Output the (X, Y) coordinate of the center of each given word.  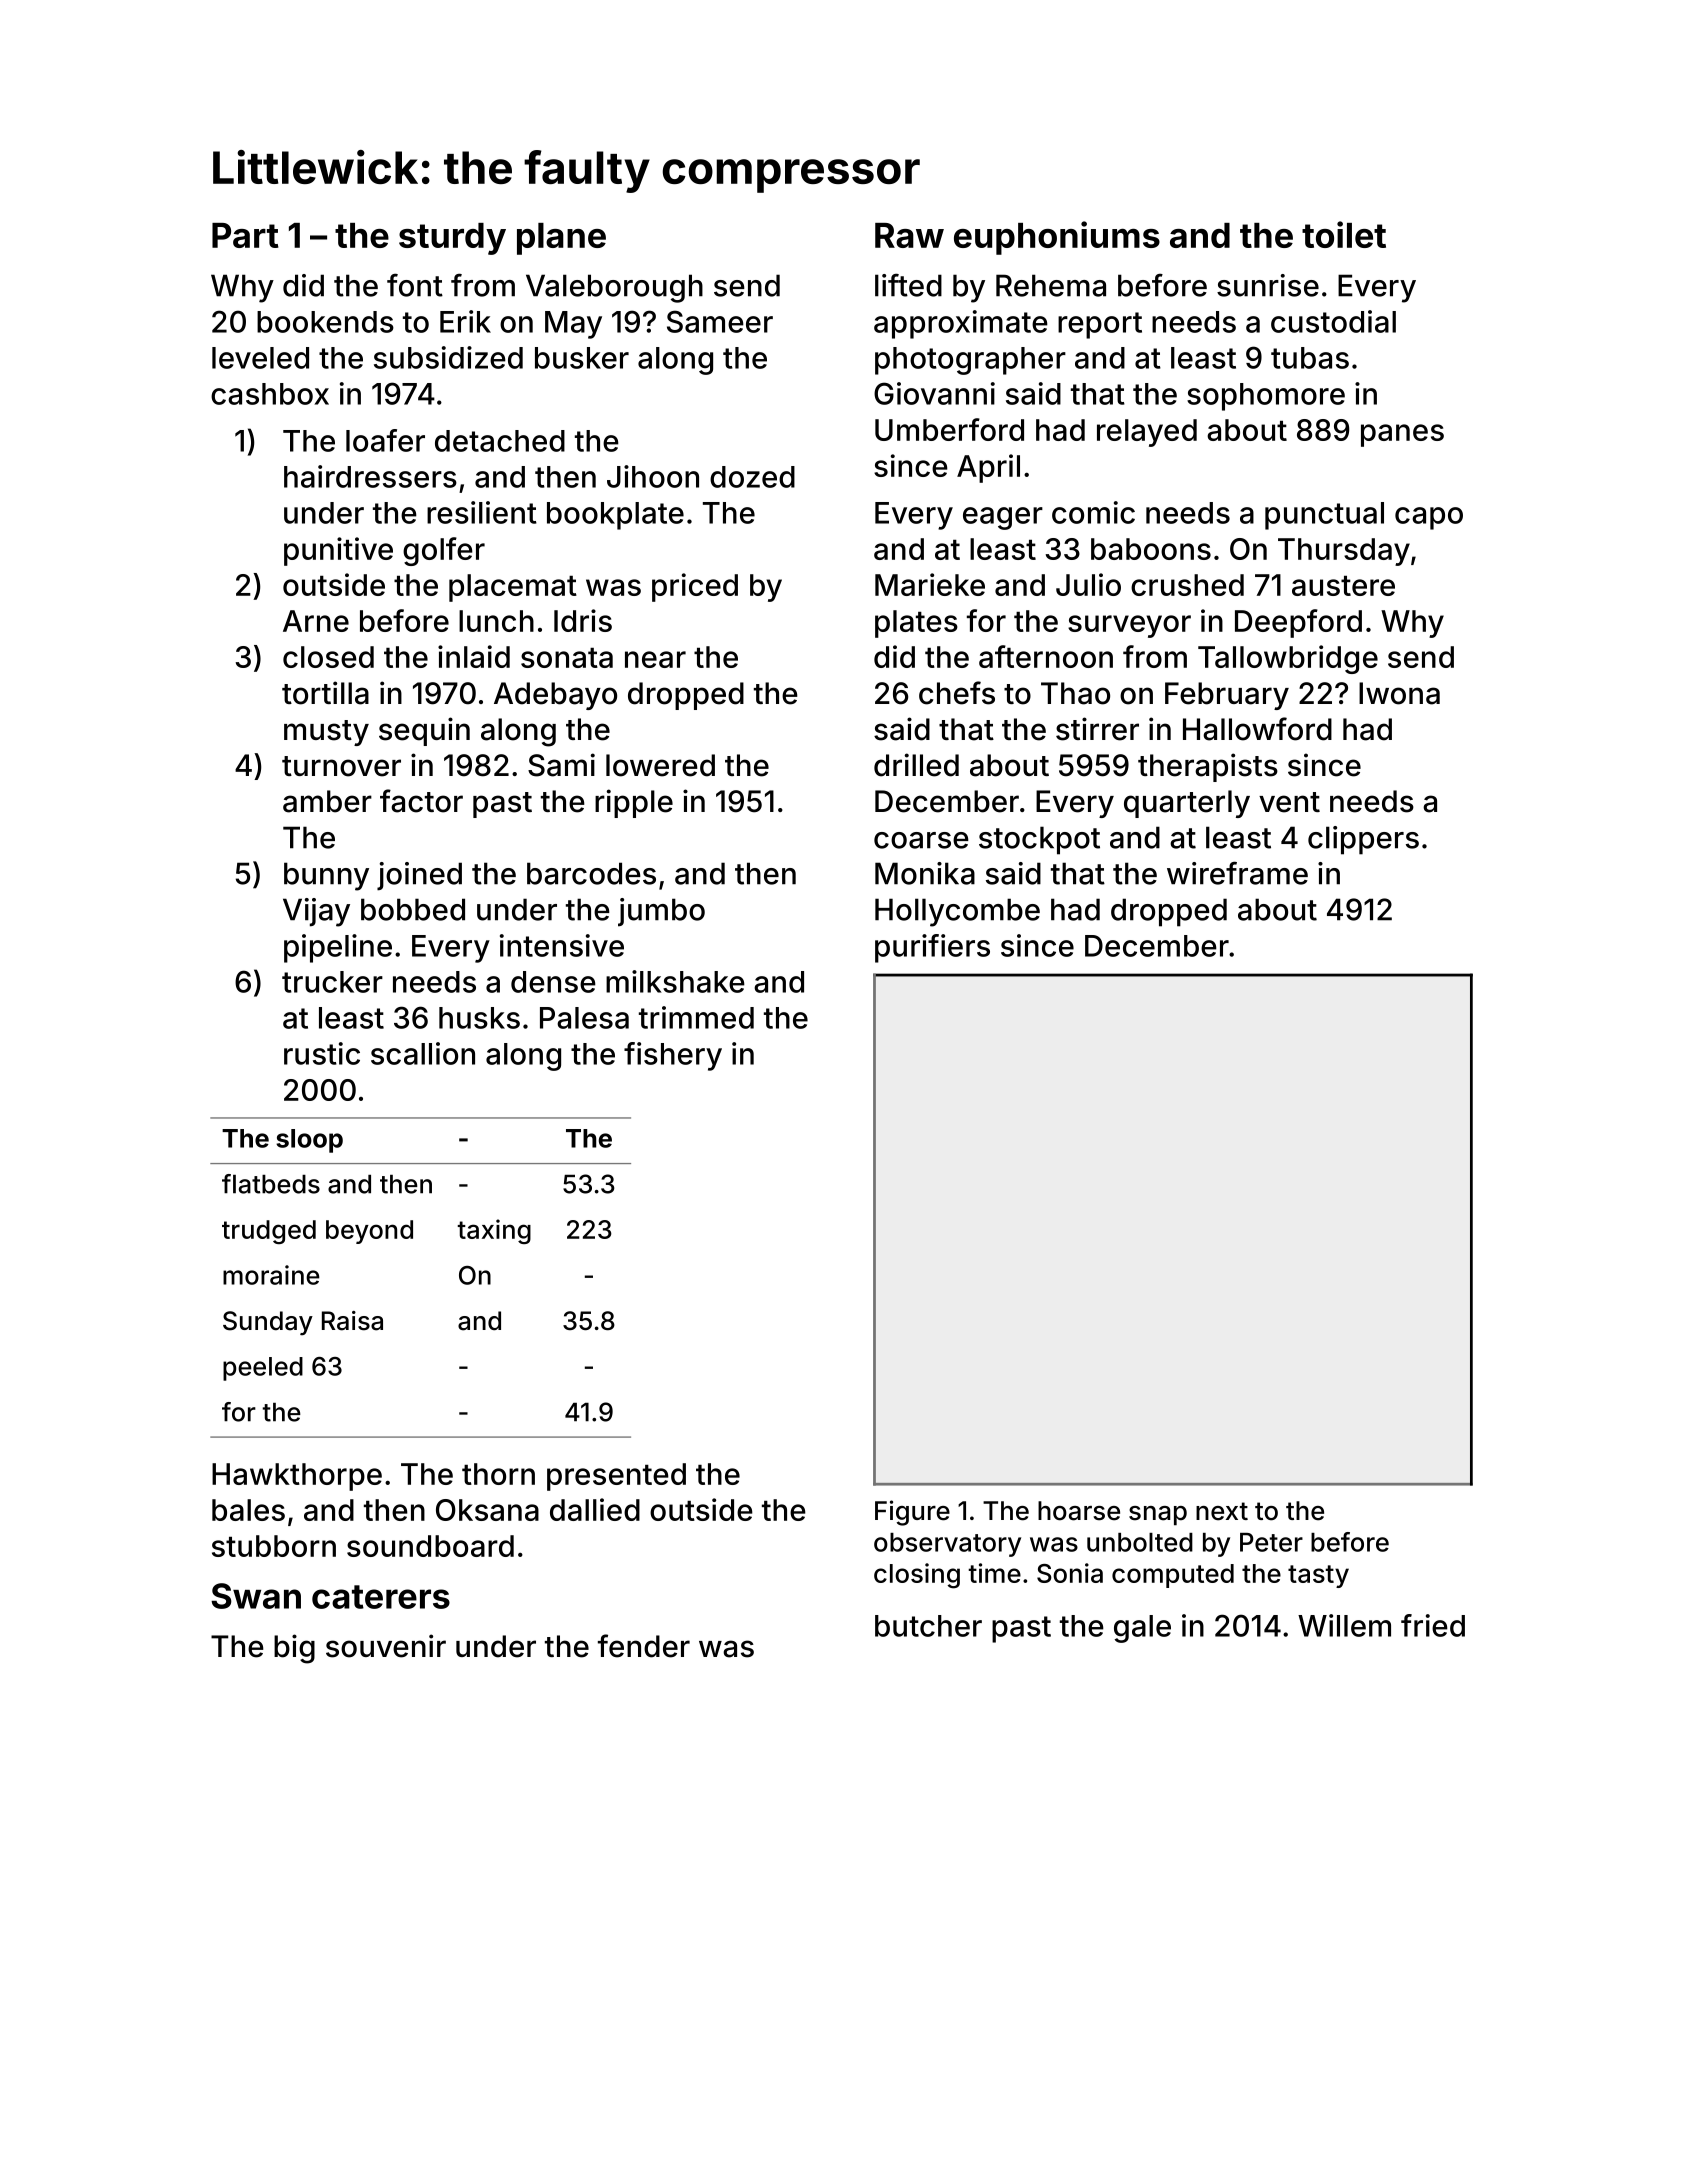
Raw (909, 235)
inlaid (474, 656)
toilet (1344, 234)
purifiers (932, 948)
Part (245, 235)
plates (916, 624)
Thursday (1344, 552)
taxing (494, 1231)
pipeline (338, 948)
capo (1429, 518)
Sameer (720, 321)
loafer (385, 440)
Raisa (352, 1321)
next (1222, 1511)
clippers (1363, 840)
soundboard (430, 1546)
